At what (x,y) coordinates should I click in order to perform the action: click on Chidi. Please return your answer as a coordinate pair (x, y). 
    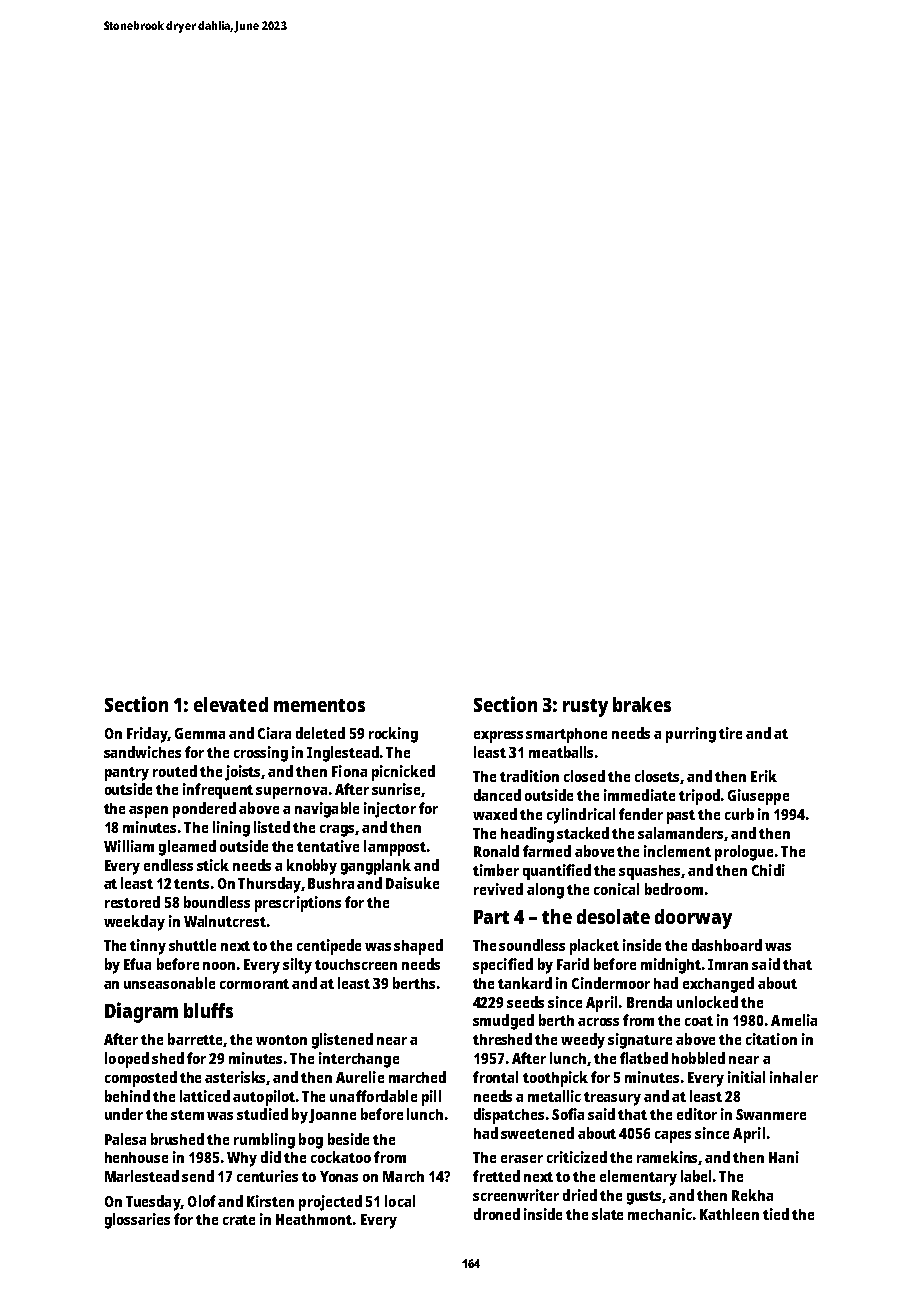
    Looking at the image, I should click on (768, 870).
